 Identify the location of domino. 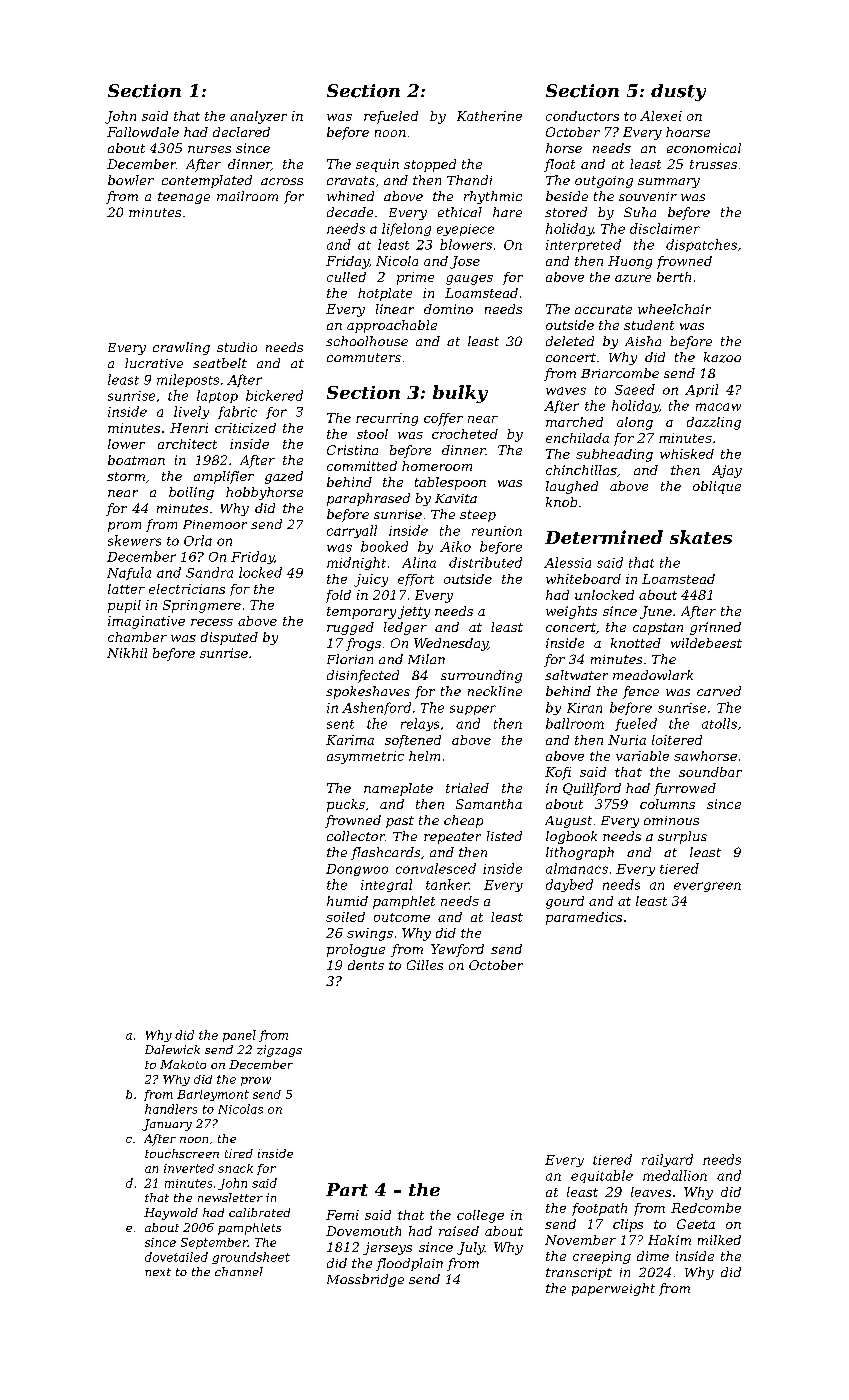
(448, 309).
